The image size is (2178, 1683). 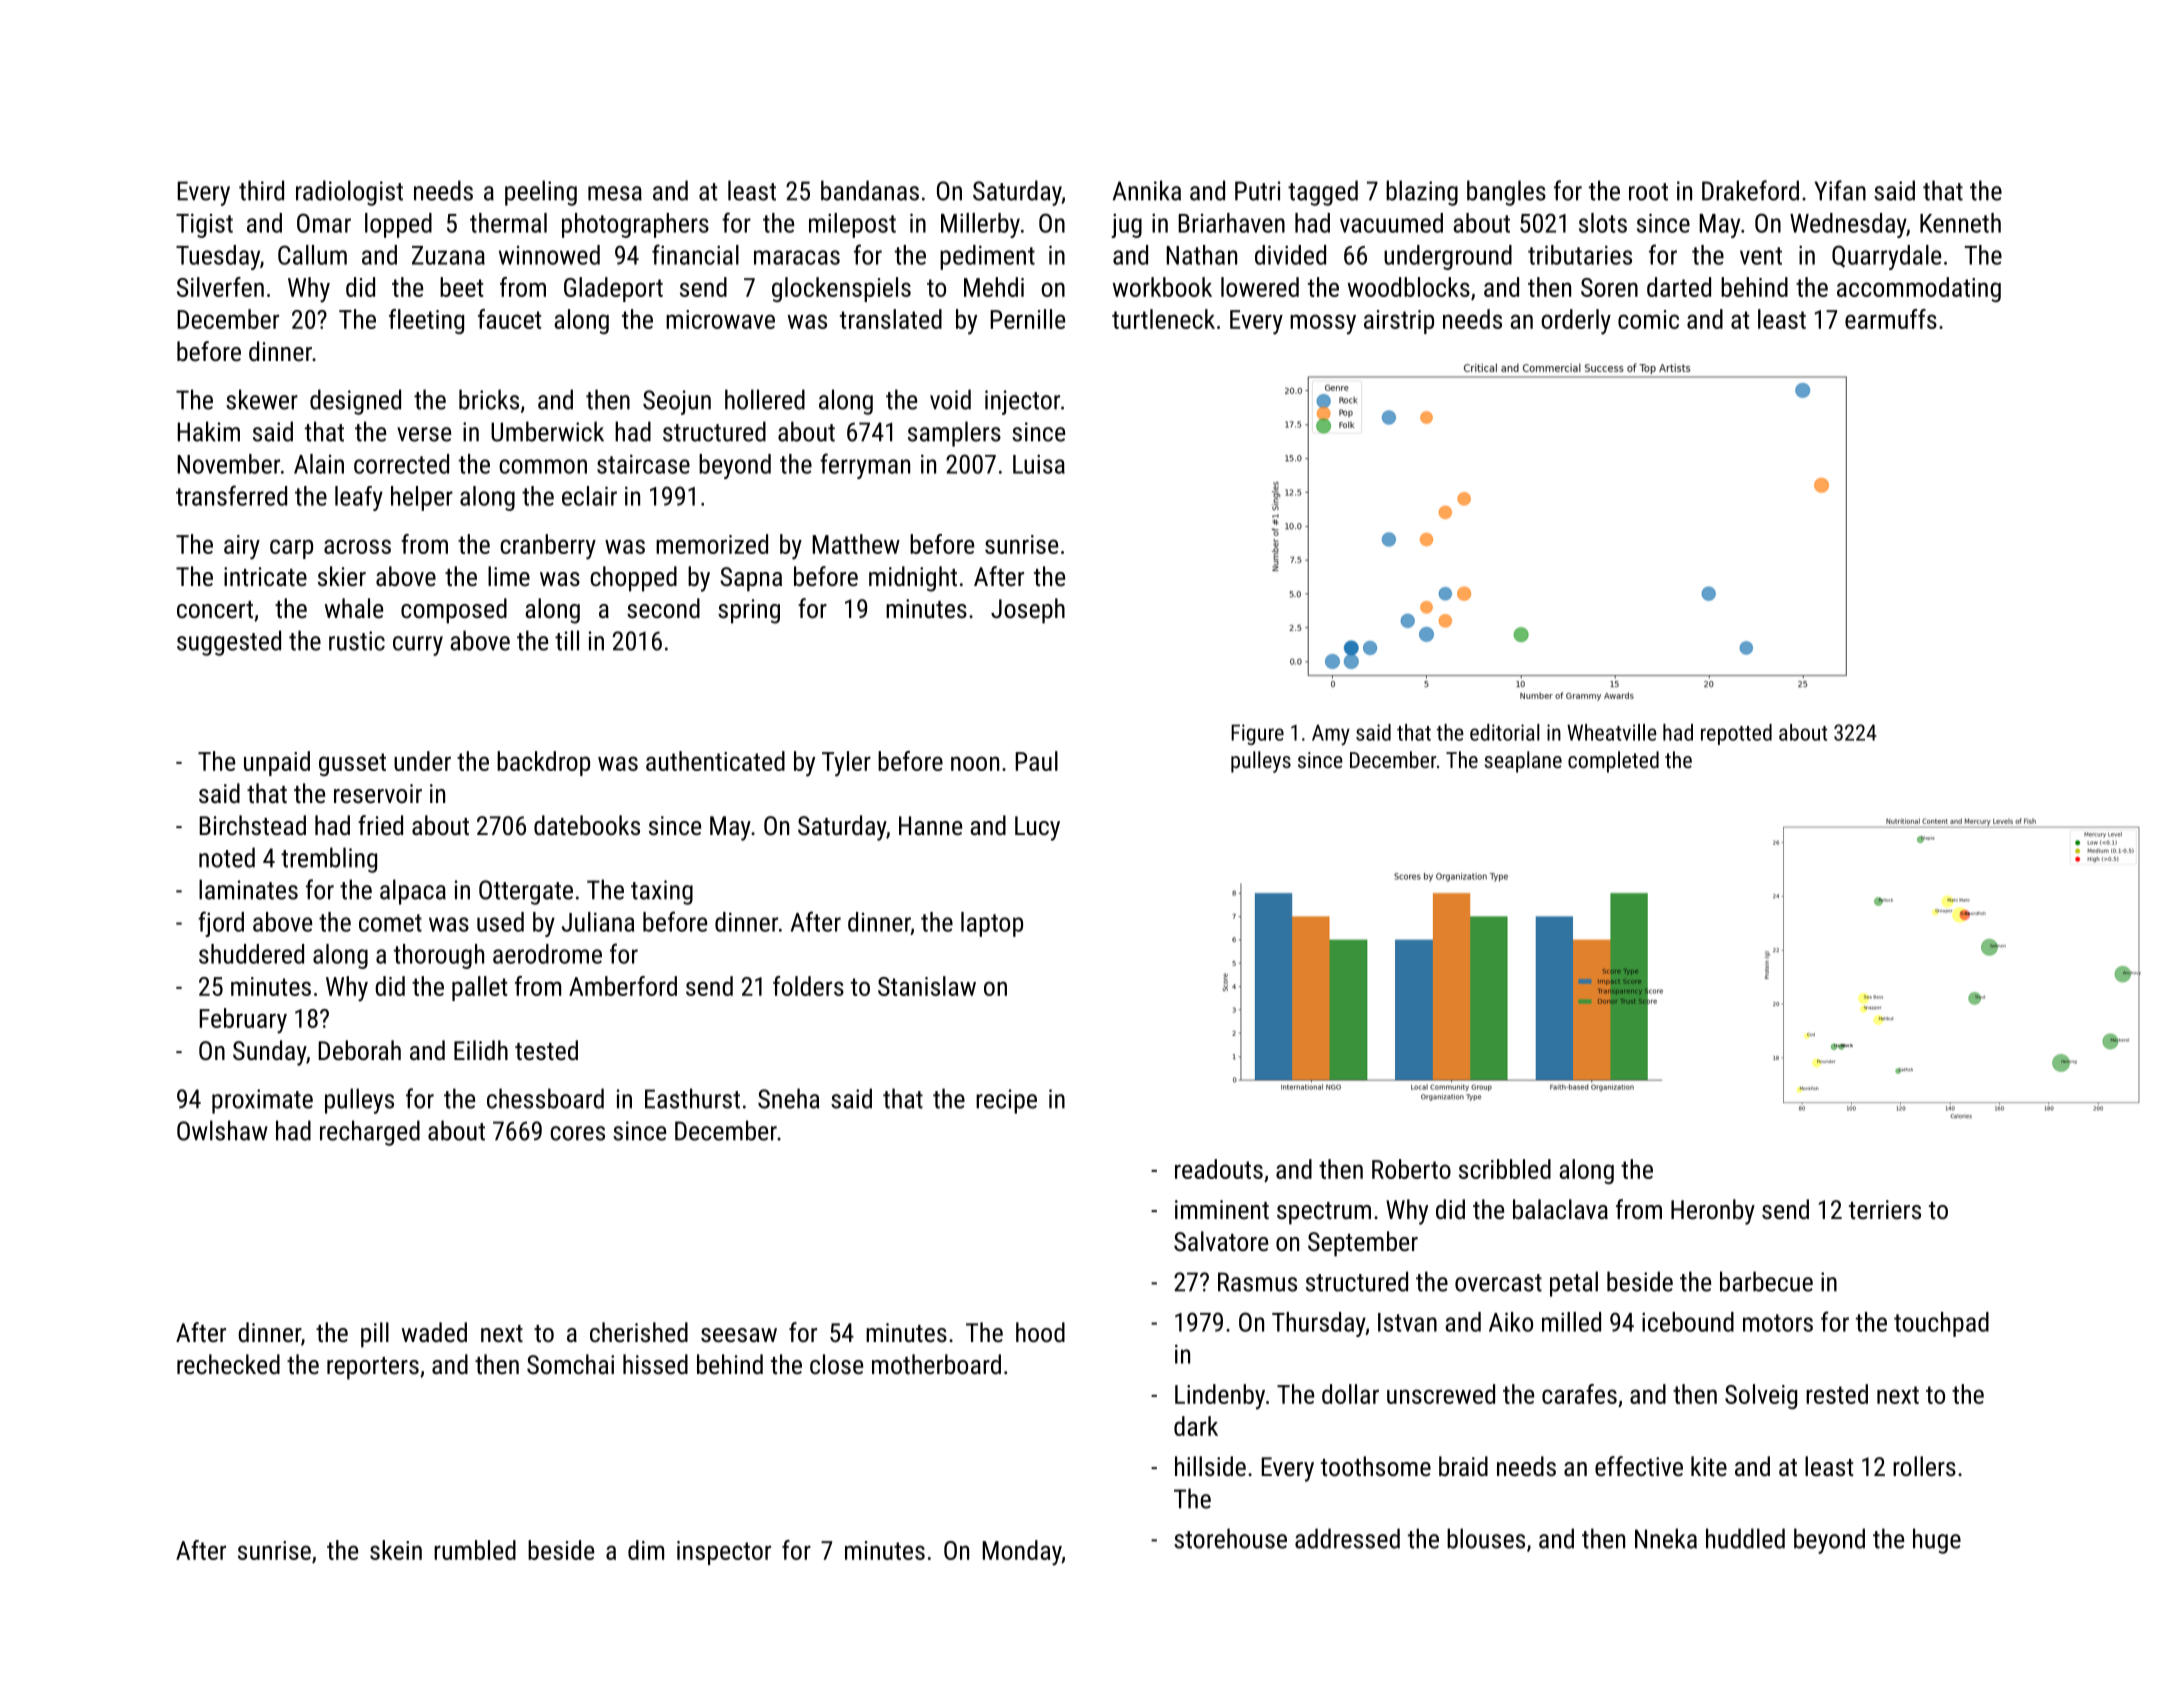 What do you see at coordinates (1574, 1284) in the document?
I see `petal` at bounding box center [1574, 1284].
